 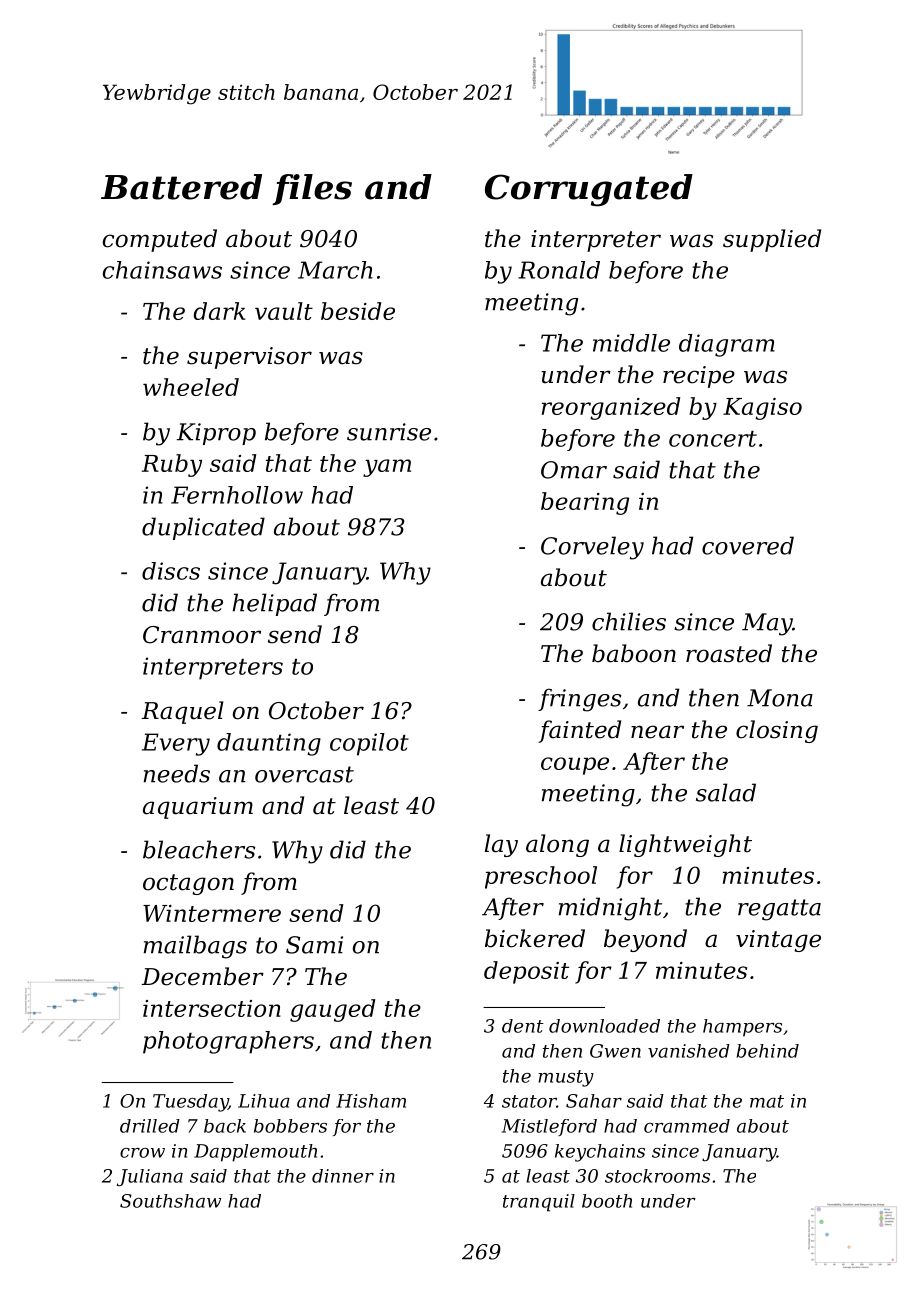 I want to click on concert, so click(x=713, y=439).
